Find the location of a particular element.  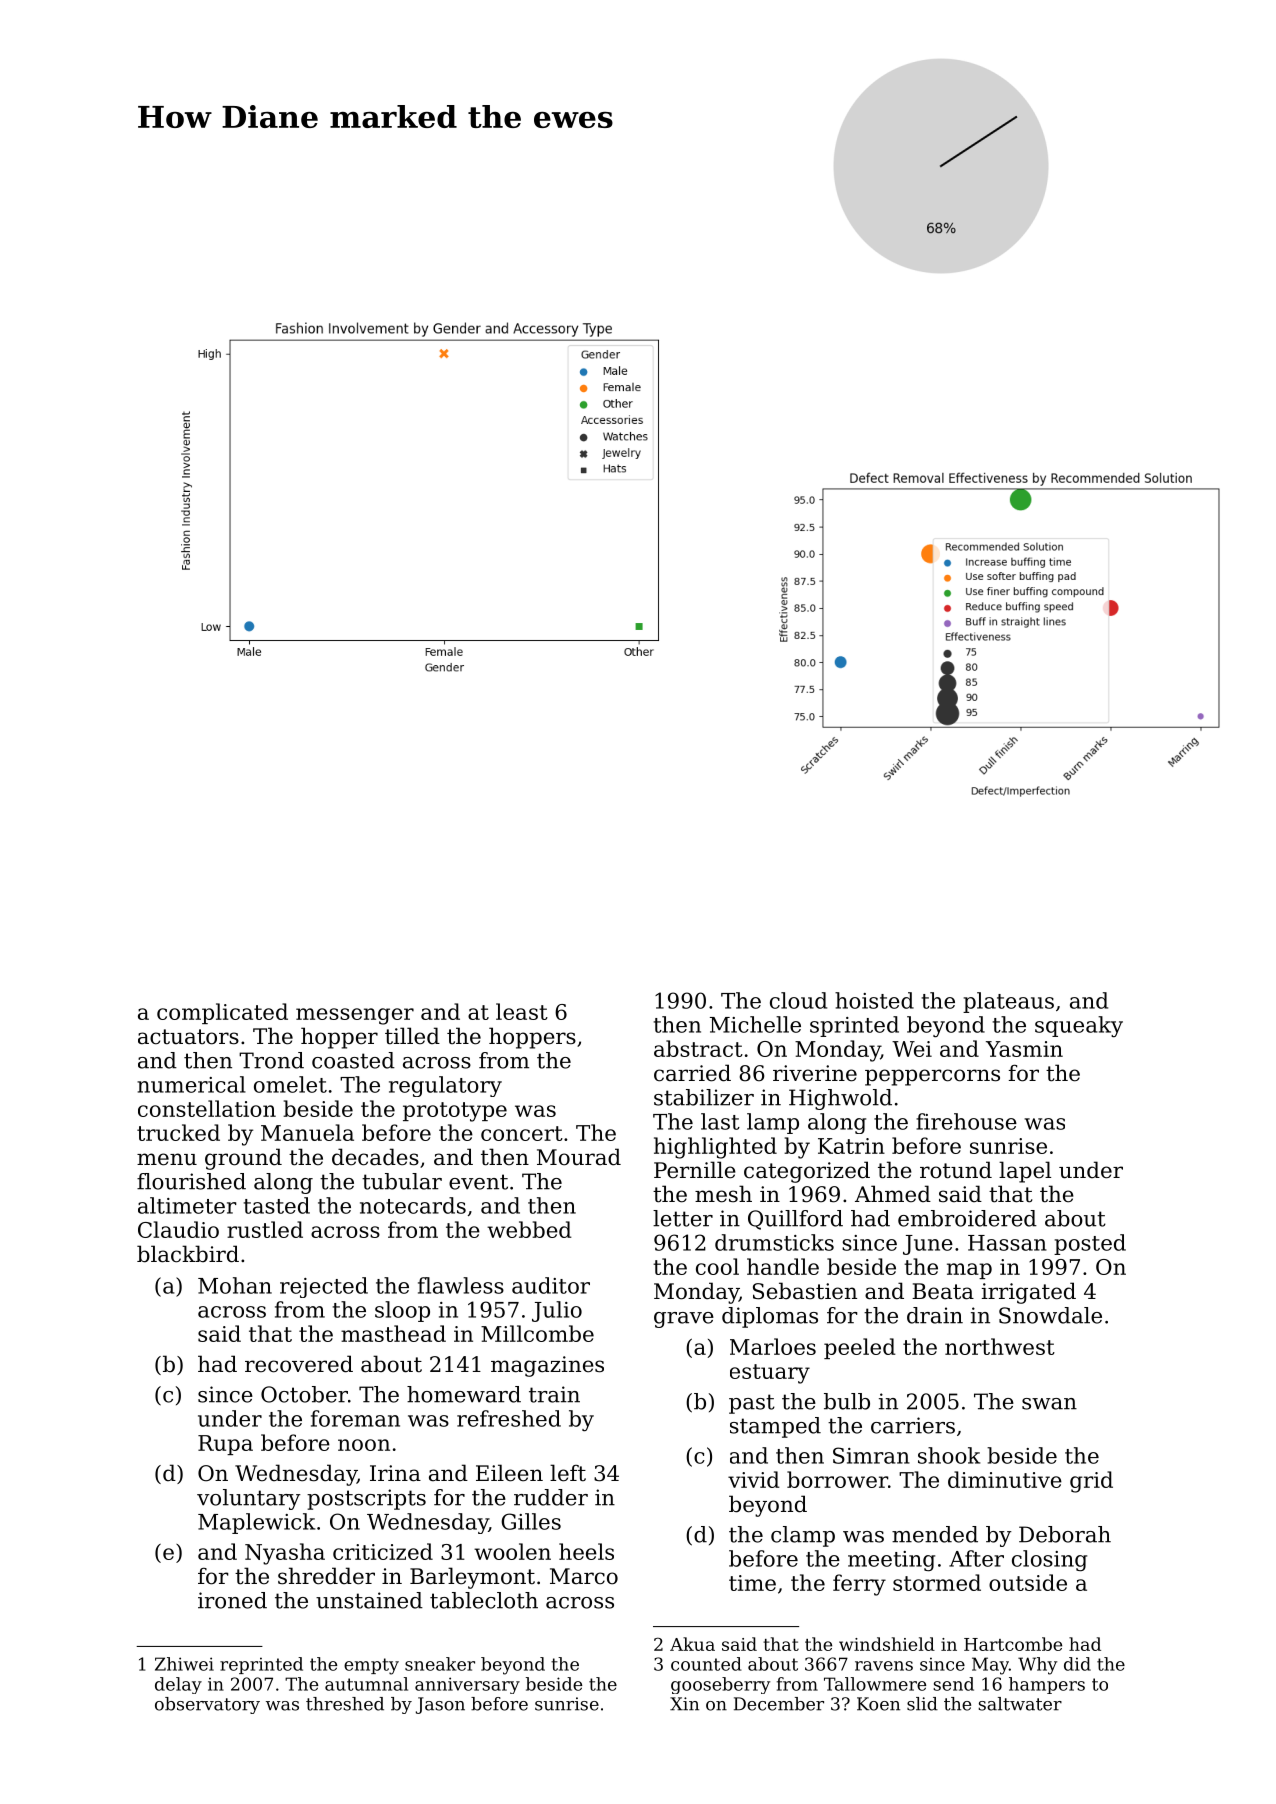

Pernille is located at coordinates (695, 1170).
